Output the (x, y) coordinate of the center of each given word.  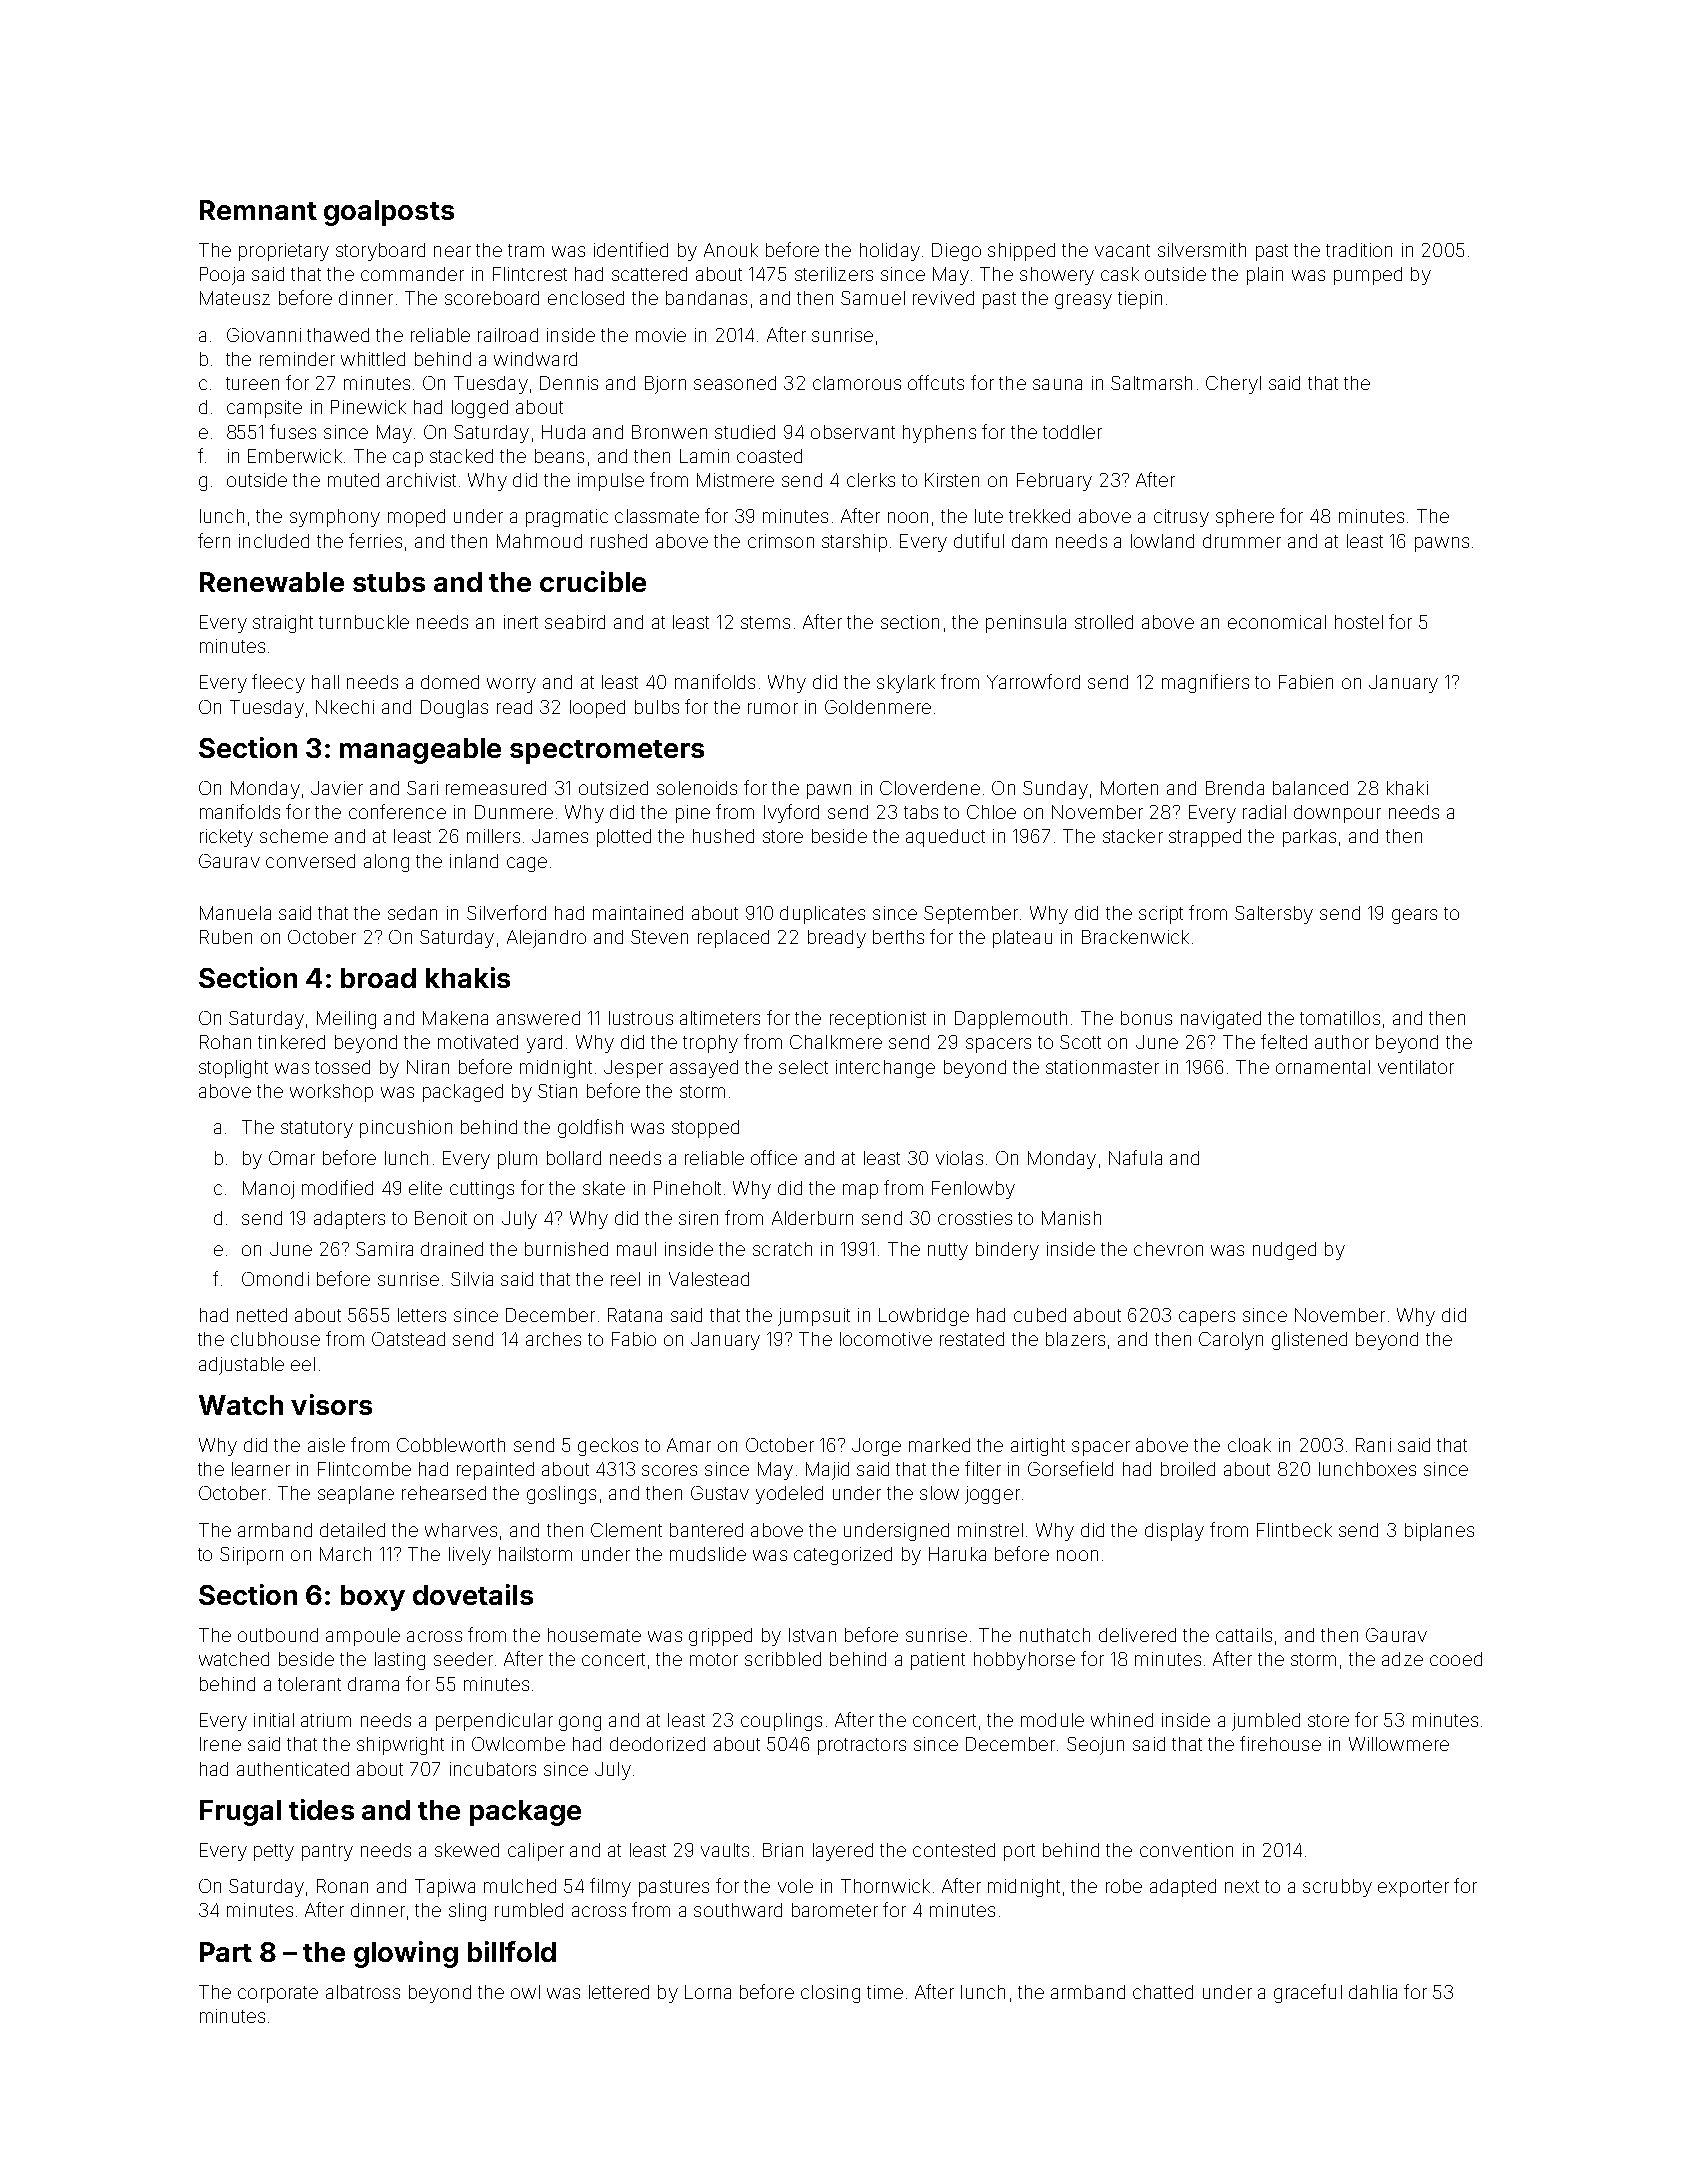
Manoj (268, 1190)
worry (511, 685)
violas (959, 1158)
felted (1284, 1041)
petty (274, 1852)
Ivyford (791, 813)
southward (738, 1910)
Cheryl (1233, 385)
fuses (293, 431)
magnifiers (1205, 683)
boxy (373, 1598)
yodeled (789, 1495)
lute (989, 516)
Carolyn (1231, 1341)
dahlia (1373, 1992)
